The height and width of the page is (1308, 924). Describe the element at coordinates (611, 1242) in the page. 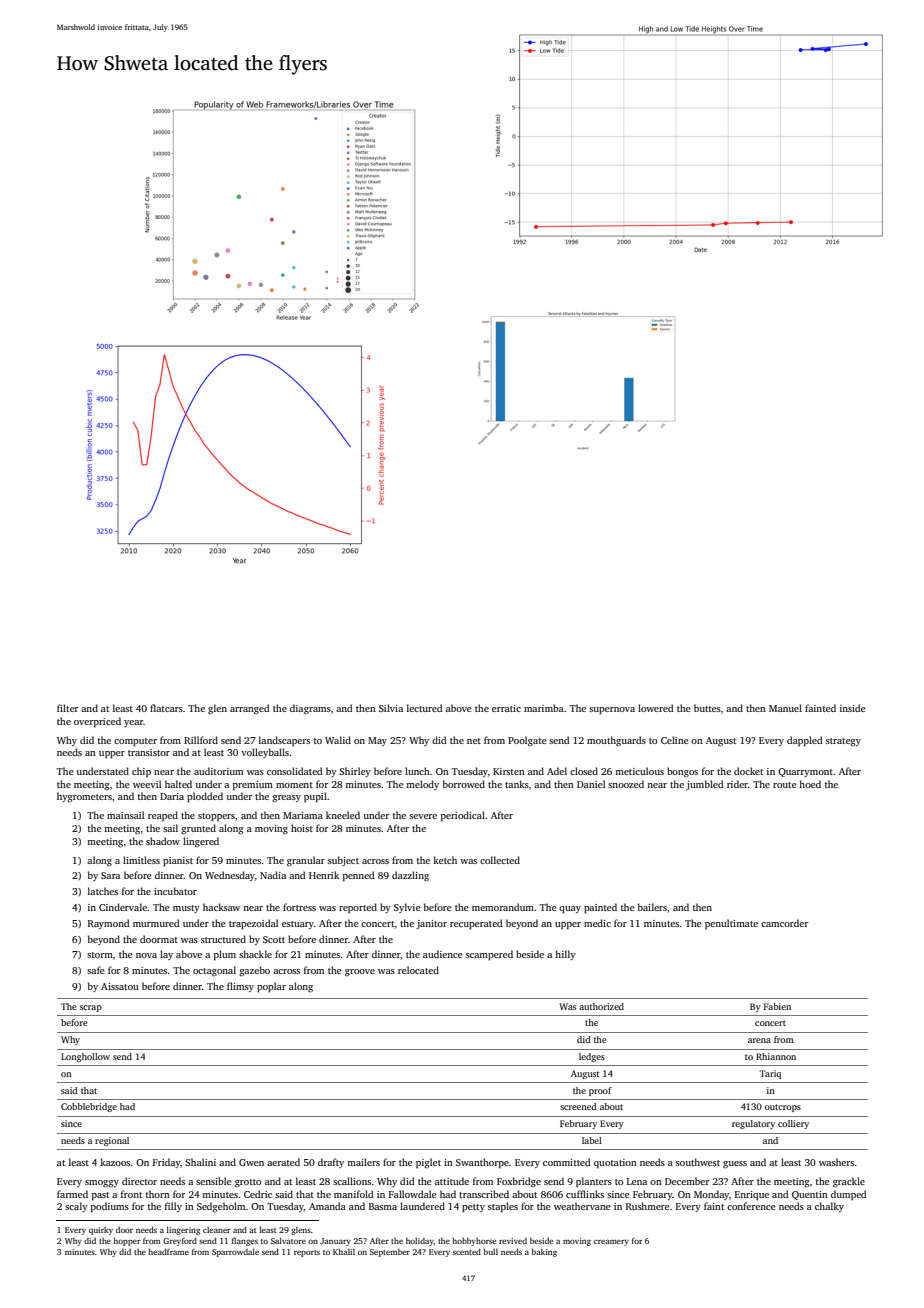

I see `creamery` at that location.
